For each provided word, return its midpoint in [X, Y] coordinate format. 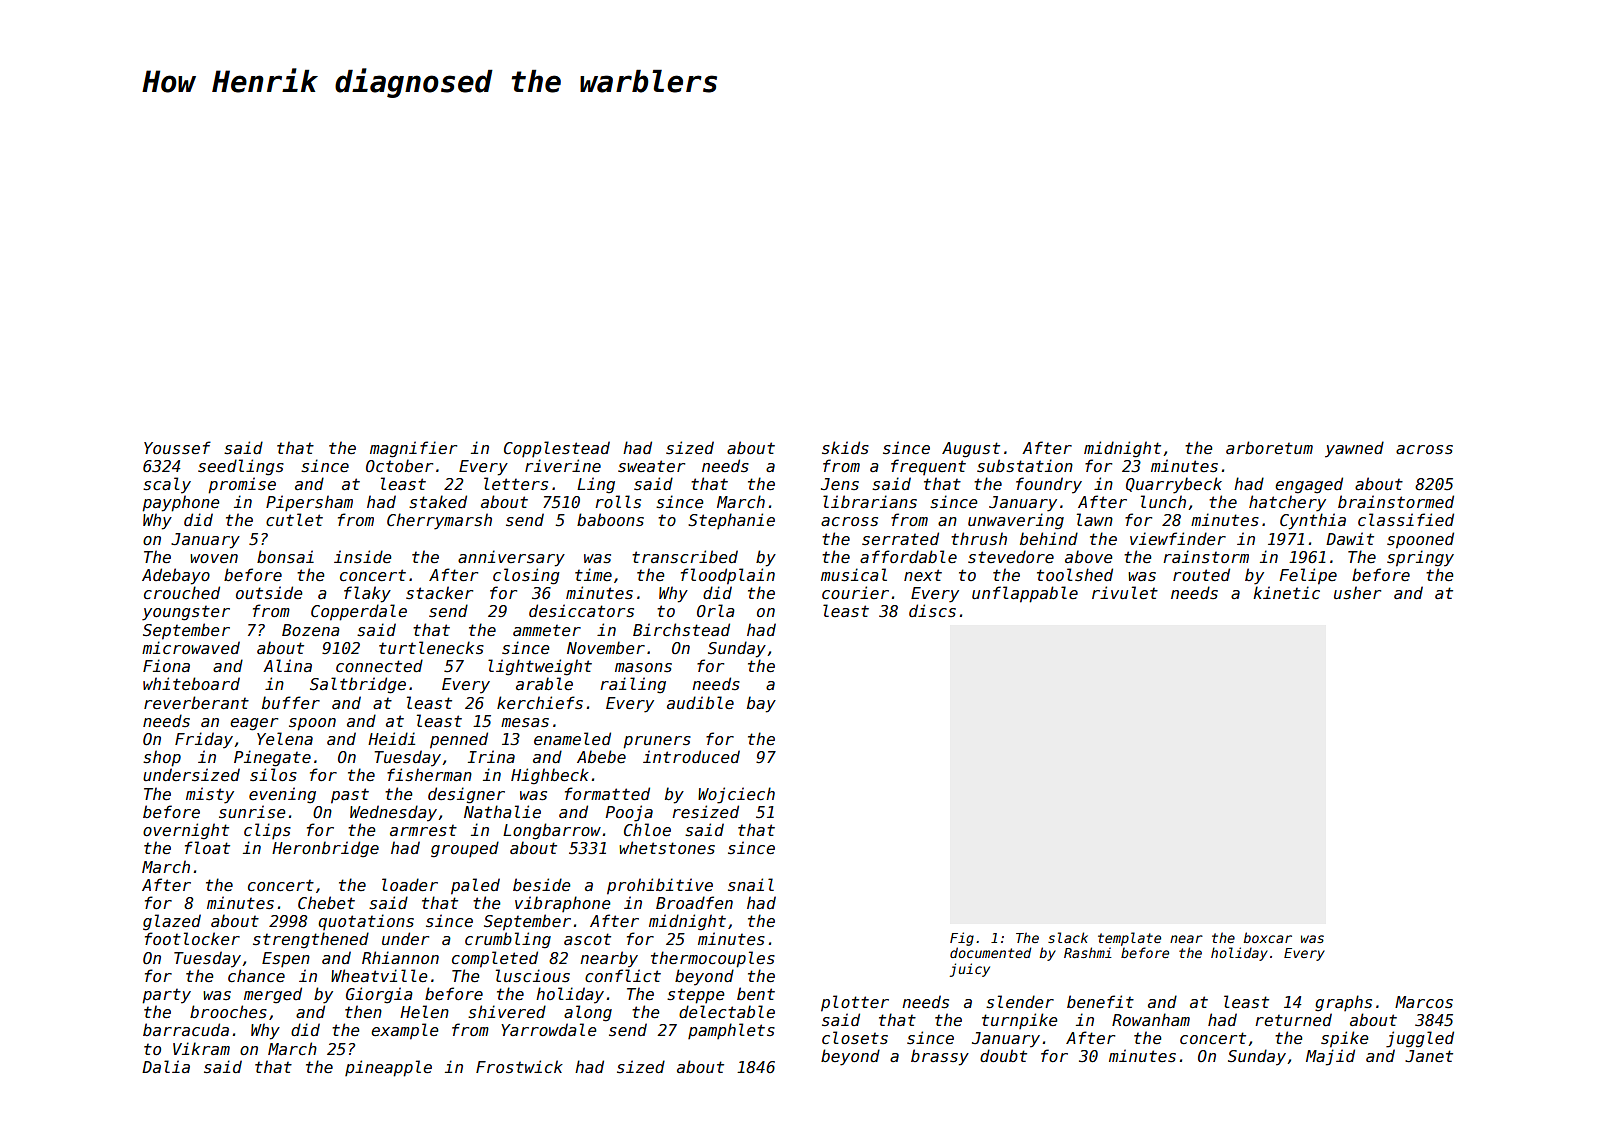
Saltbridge [358, 685]
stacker [439, 592]
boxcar [1267, 937]
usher [1357, 593]
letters [516, 484]
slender [1020, 1002]
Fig [962, 939]
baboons [610, 519]
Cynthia [1313, 521]
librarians [870, 501]
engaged [1309, 485]
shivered [507, 1012]
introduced [691, 756]
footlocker [192, 938]
